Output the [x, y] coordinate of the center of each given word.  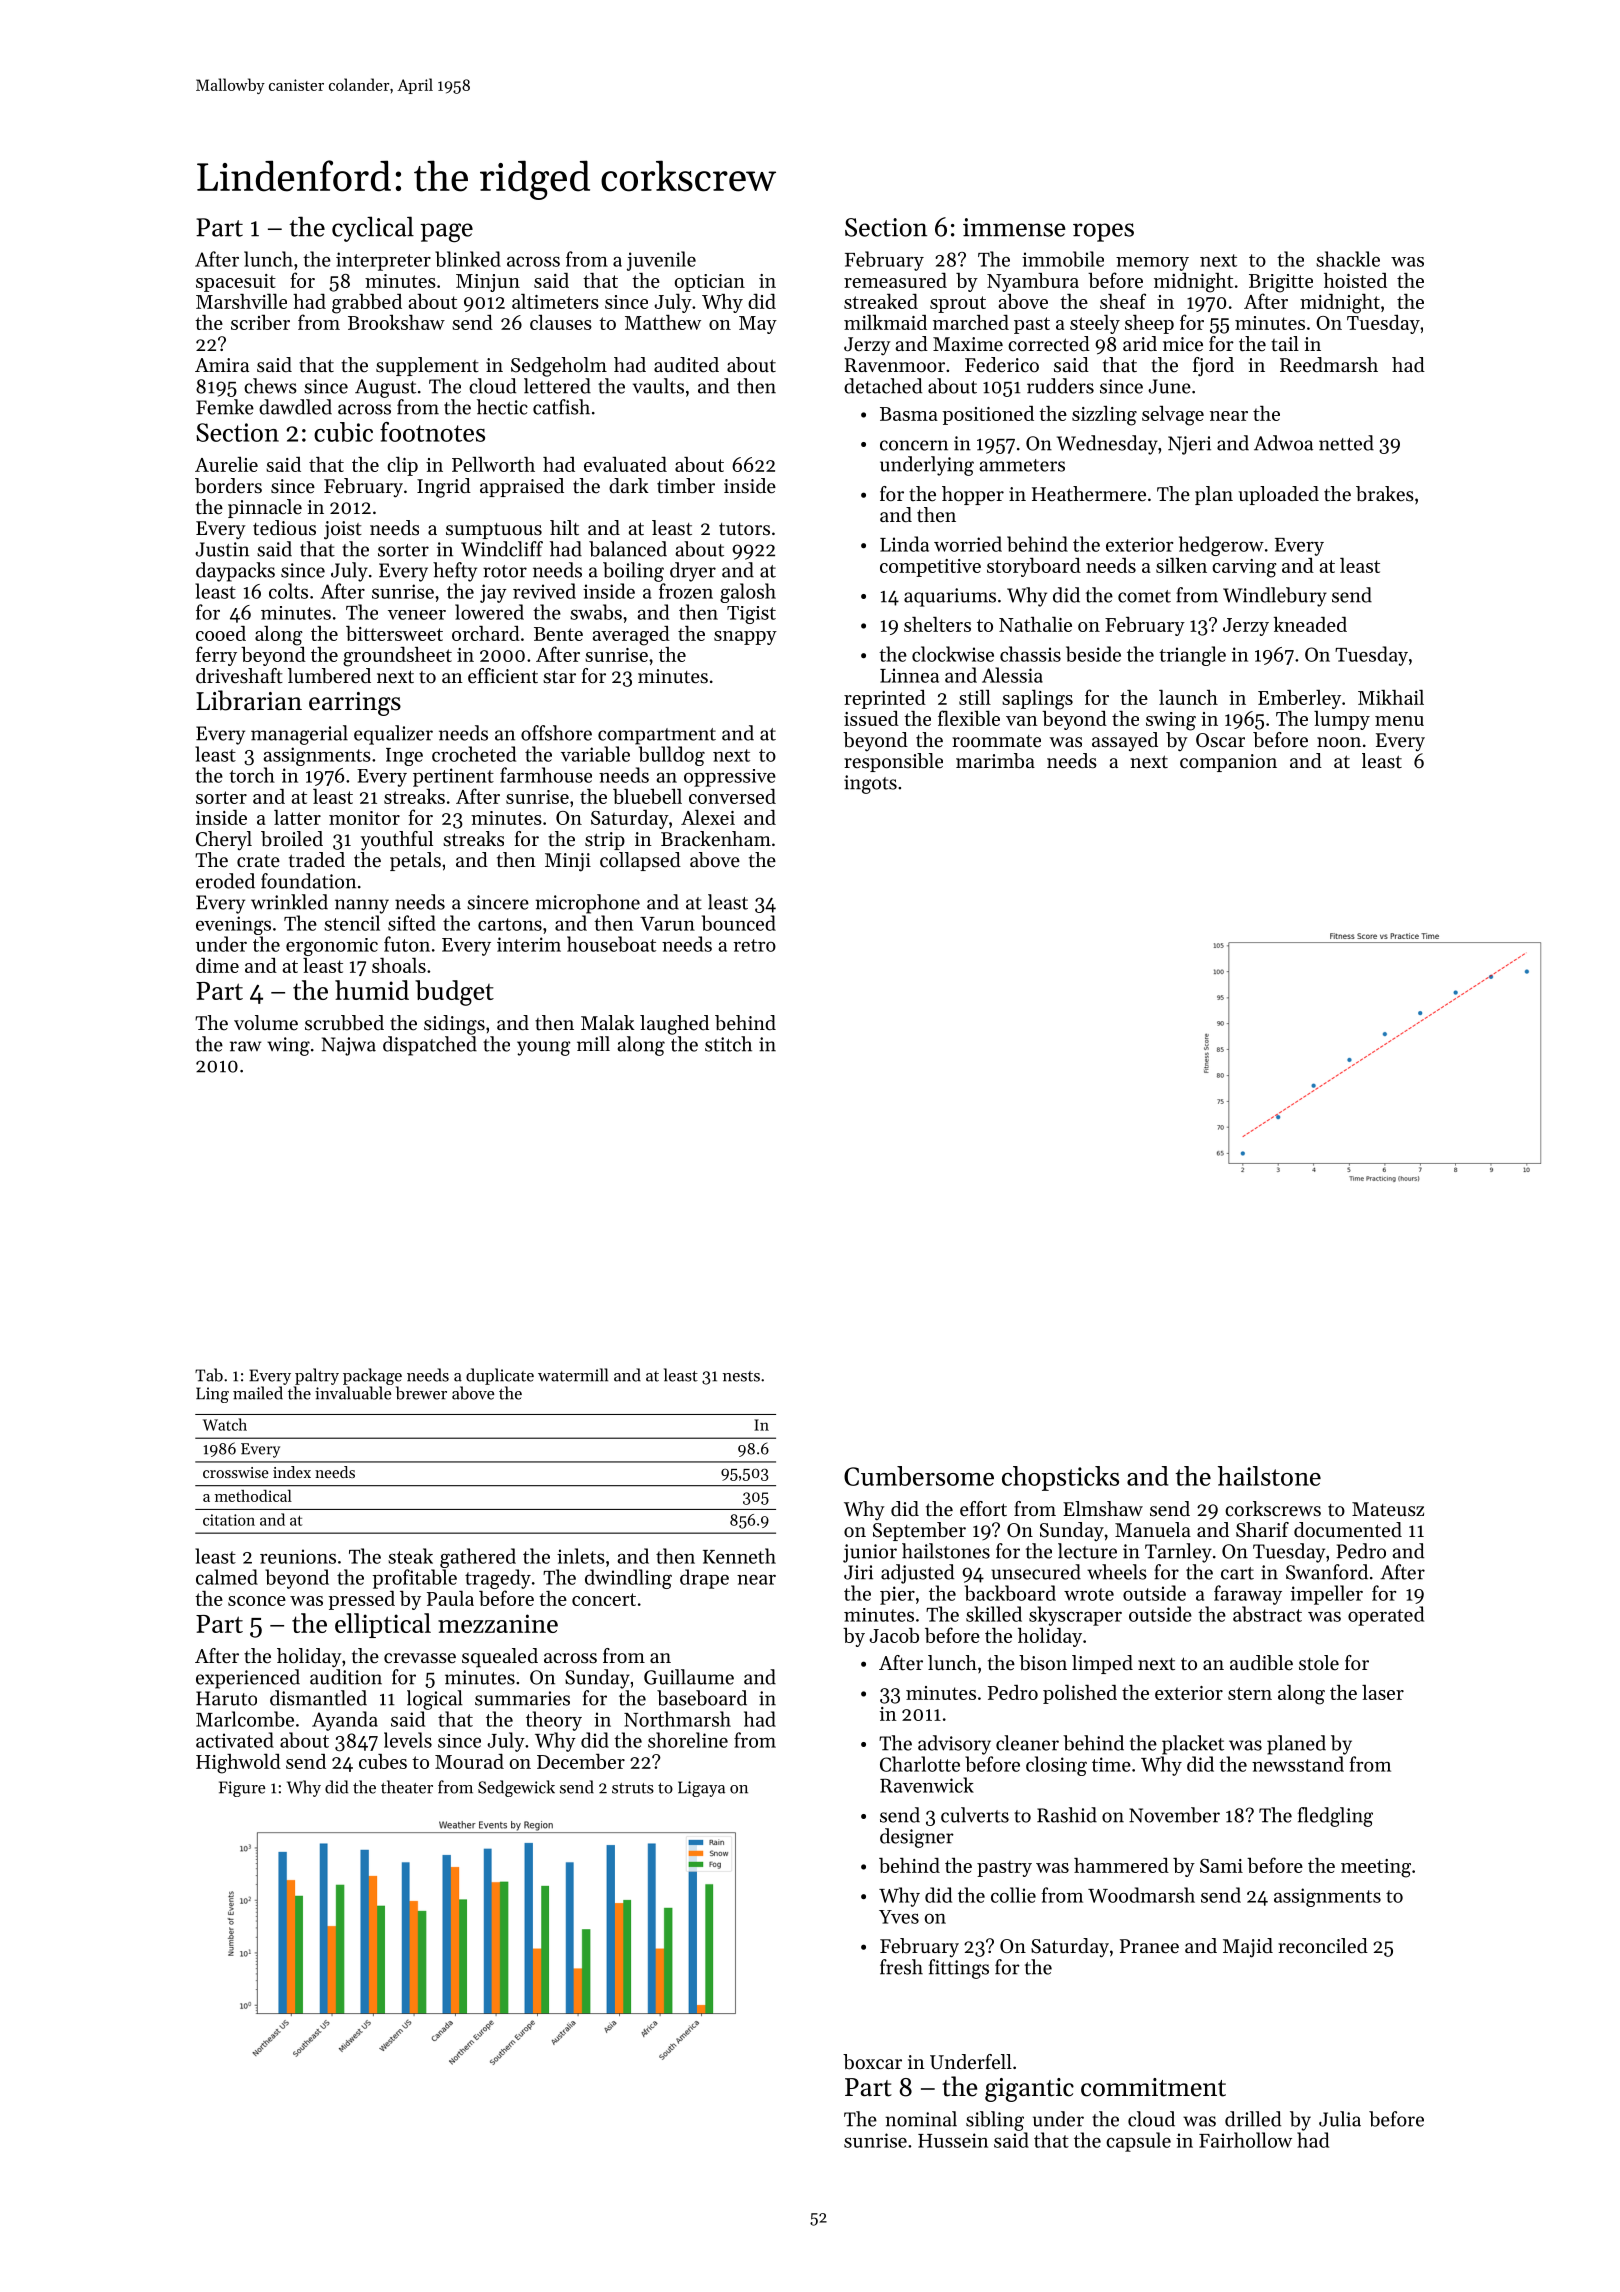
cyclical [373, 229]
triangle [1192, 656]
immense [1014, 227]
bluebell [647, 796]
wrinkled [289, 902]
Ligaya [701, 1789]
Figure [242, 1789]
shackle [1348, 259]
